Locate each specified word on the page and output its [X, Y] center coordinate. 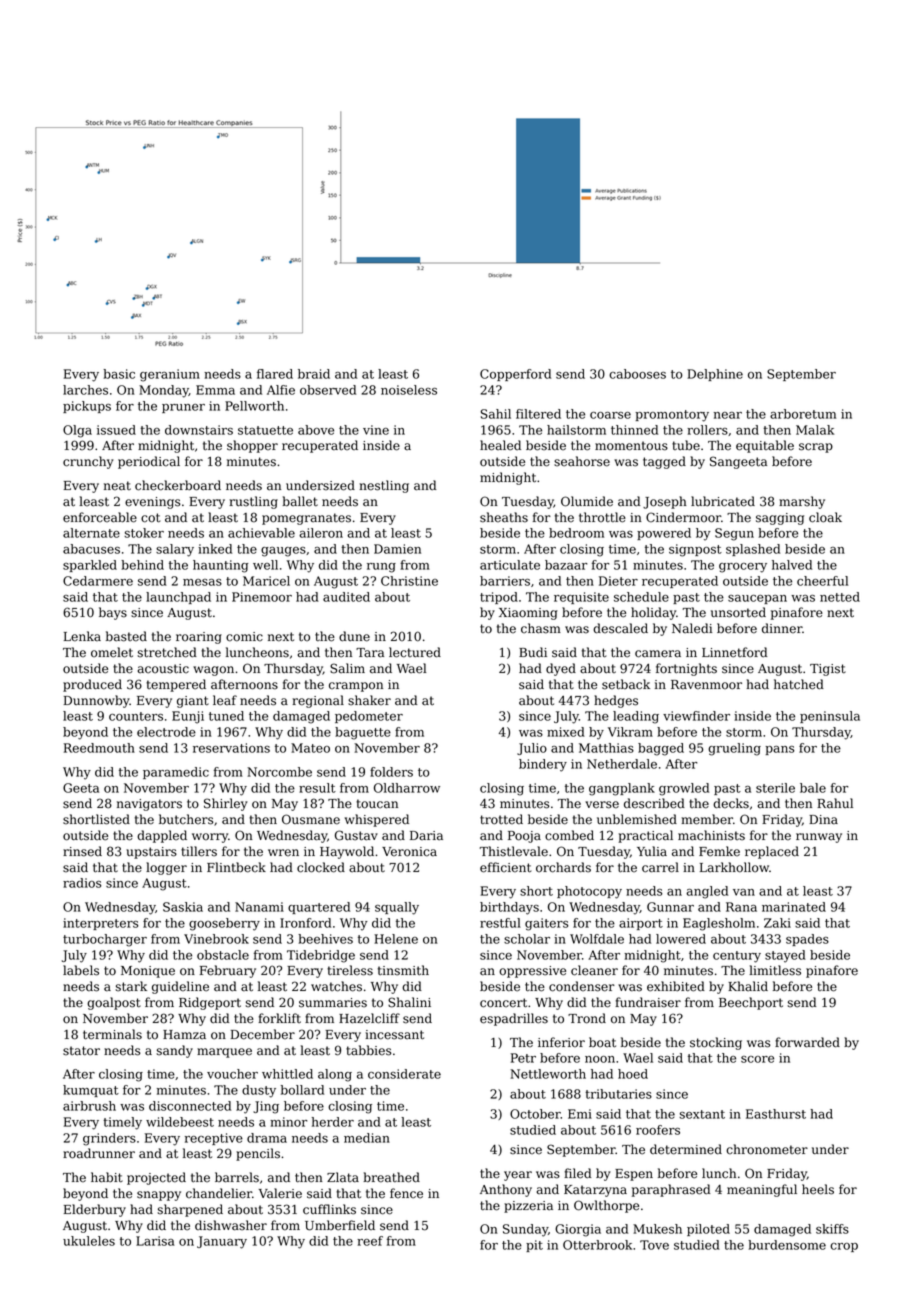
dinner [782, 628]
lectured [415, 652]
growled [684, 789]
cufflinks [329, 1209]
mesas [202, 582]
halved [792, 565]
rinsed [82, 851]
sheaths [504, 517]
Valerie [280, 1193]
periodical [149, 462]
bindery [543, 765]
